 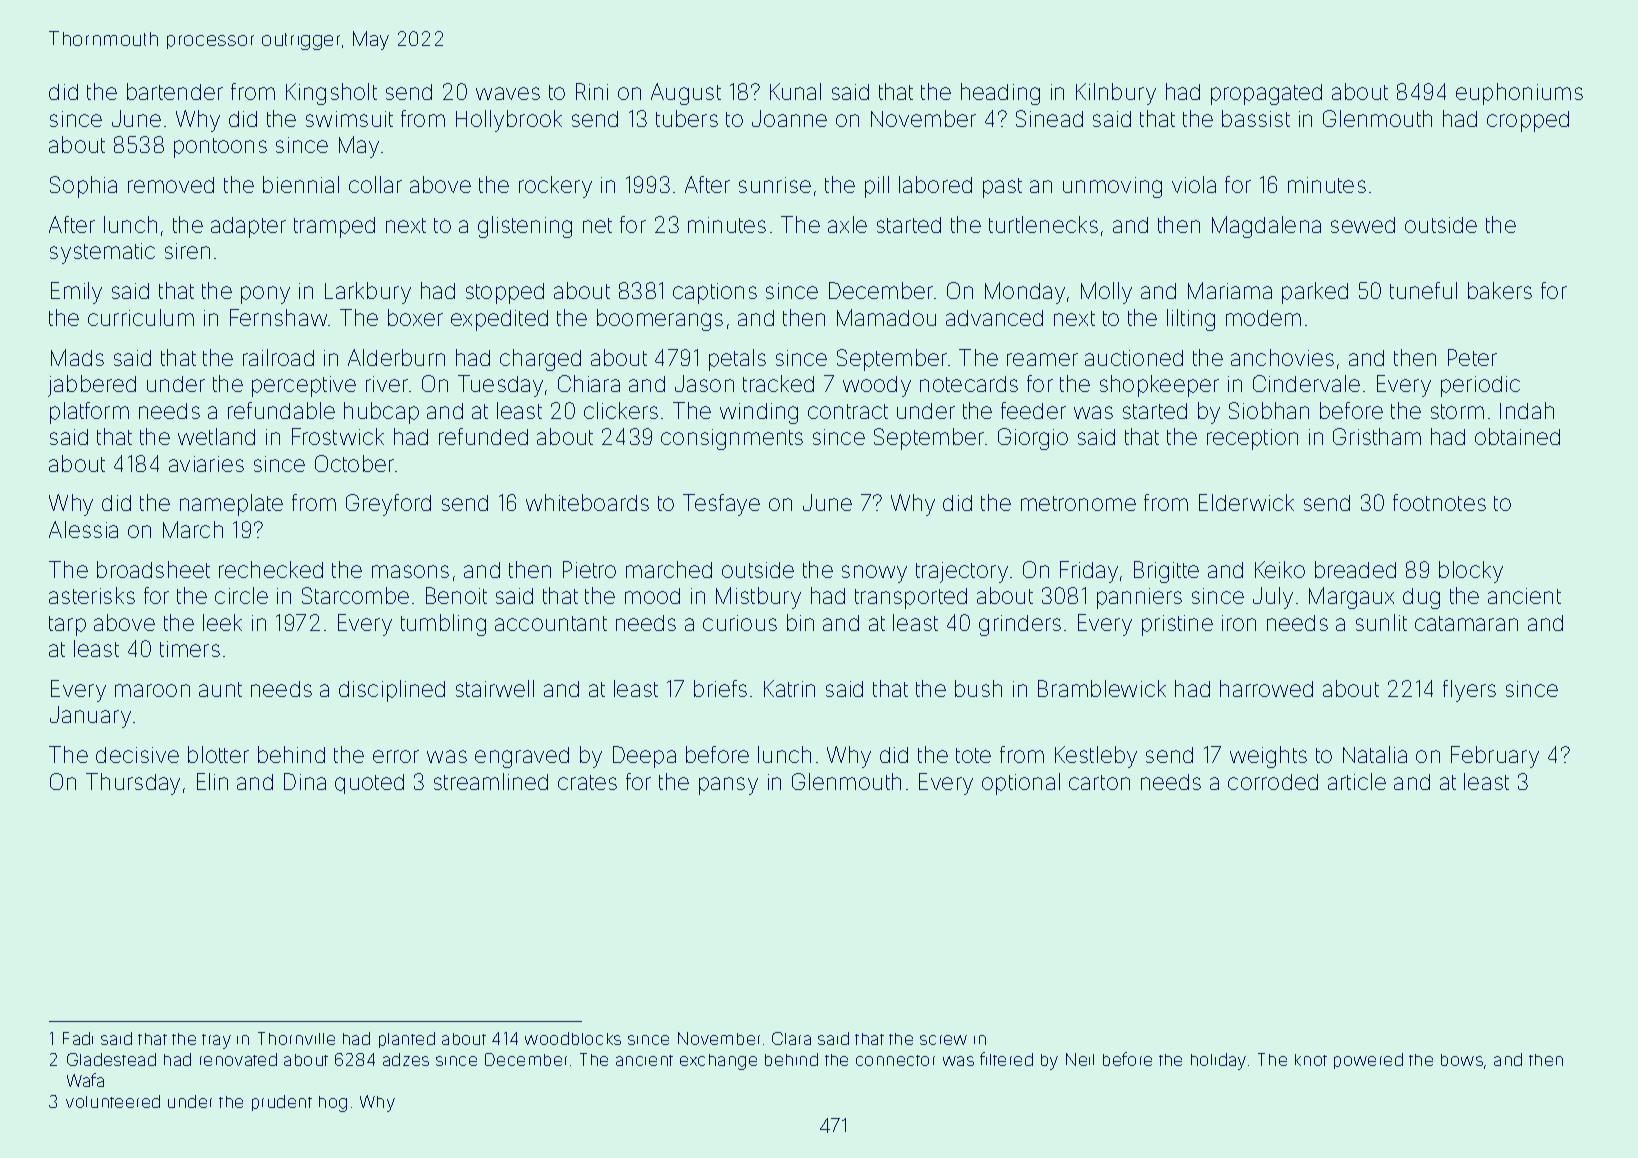 What do you see at coordinates (686, 94) in the image?
I see `August` at bounding box center [686, 94].
